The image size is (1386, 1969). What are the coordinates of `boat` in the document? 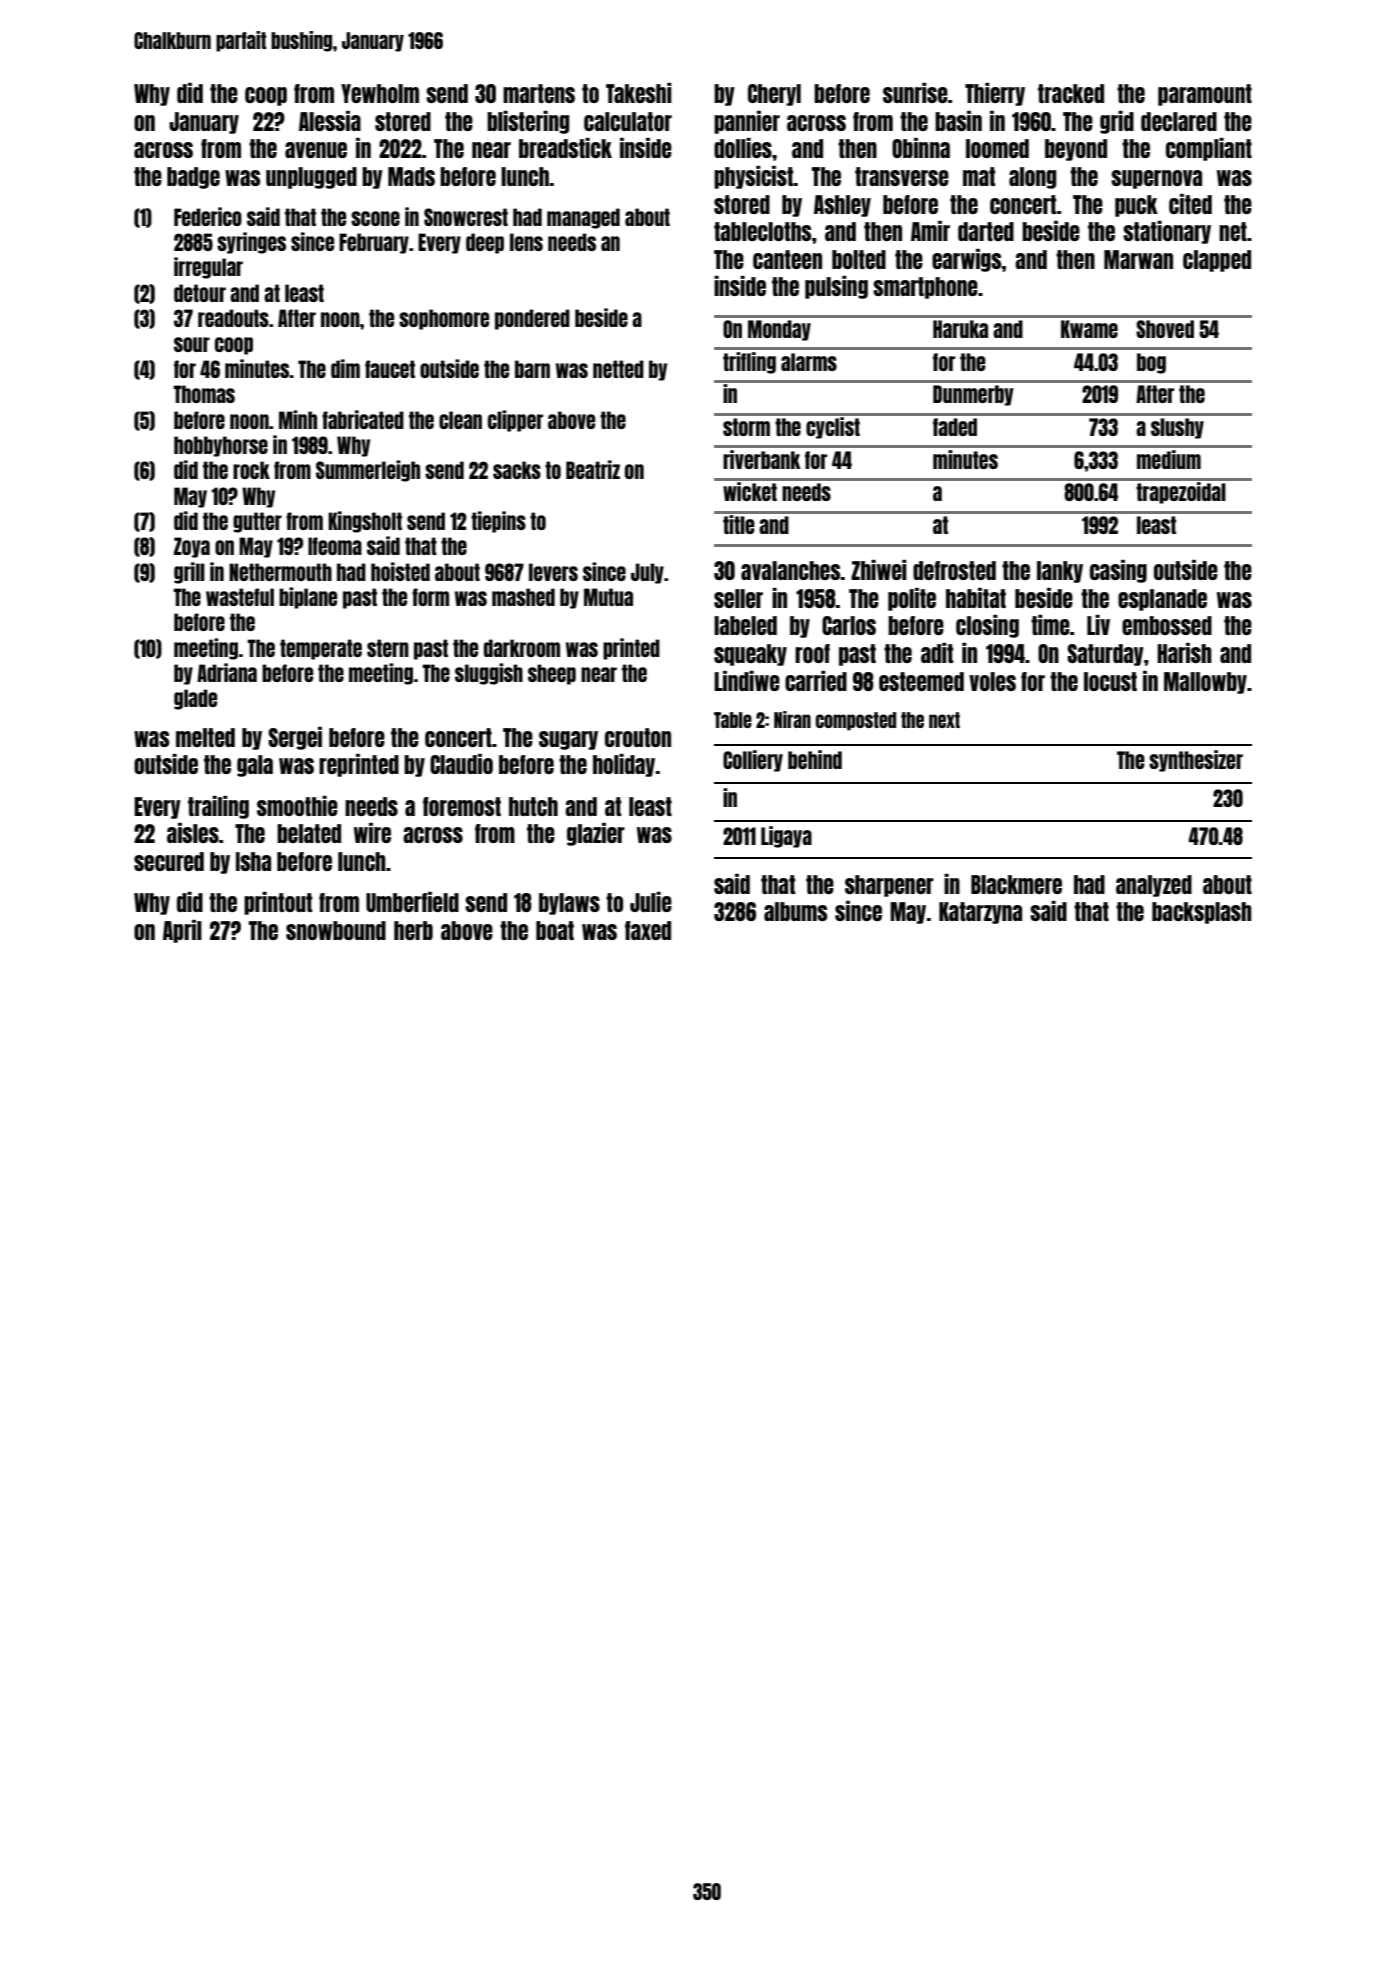 It's located at (555, 930).
